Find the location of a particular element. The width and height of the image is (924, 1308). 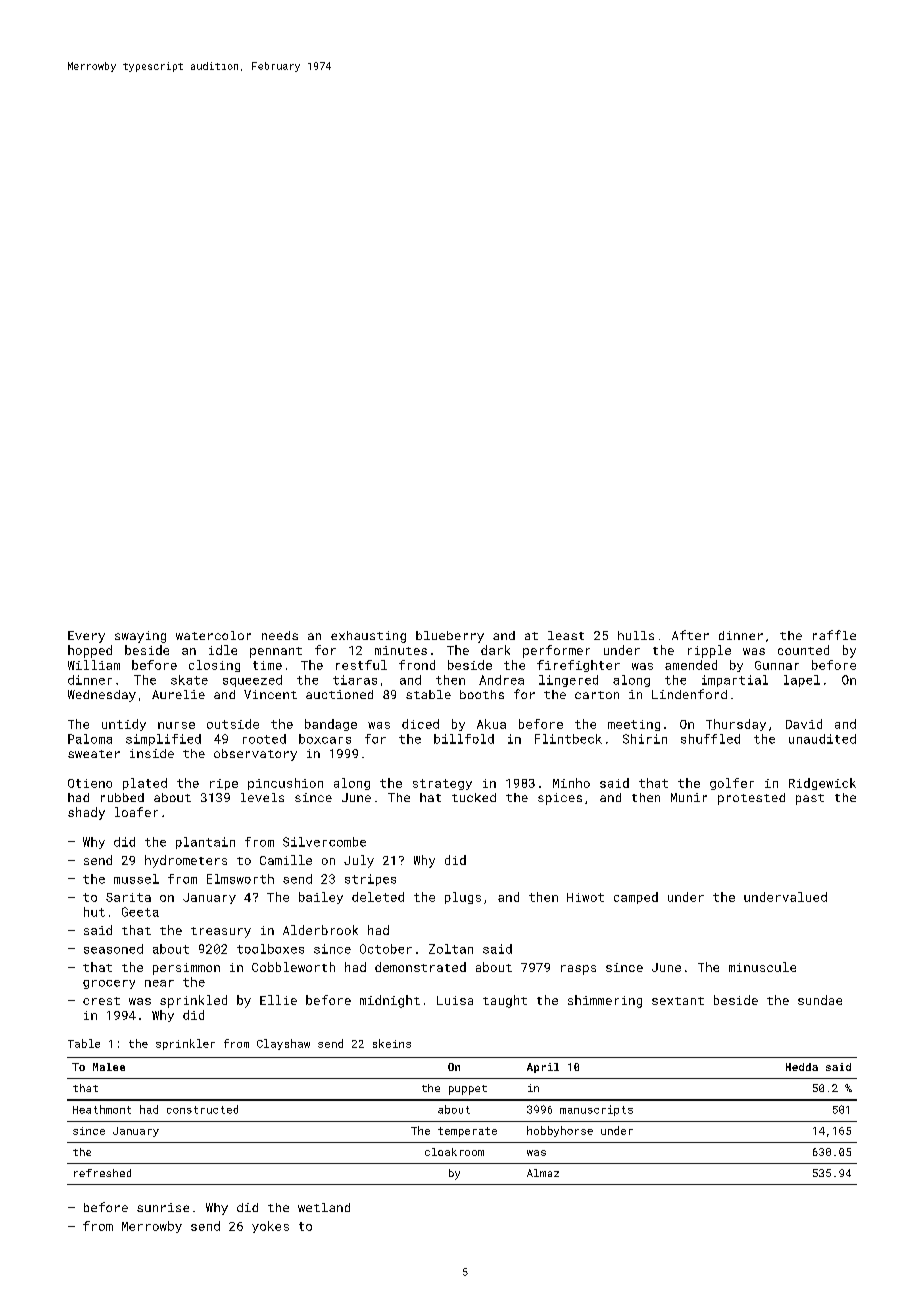

amended is located at coordinates (691, 665).
